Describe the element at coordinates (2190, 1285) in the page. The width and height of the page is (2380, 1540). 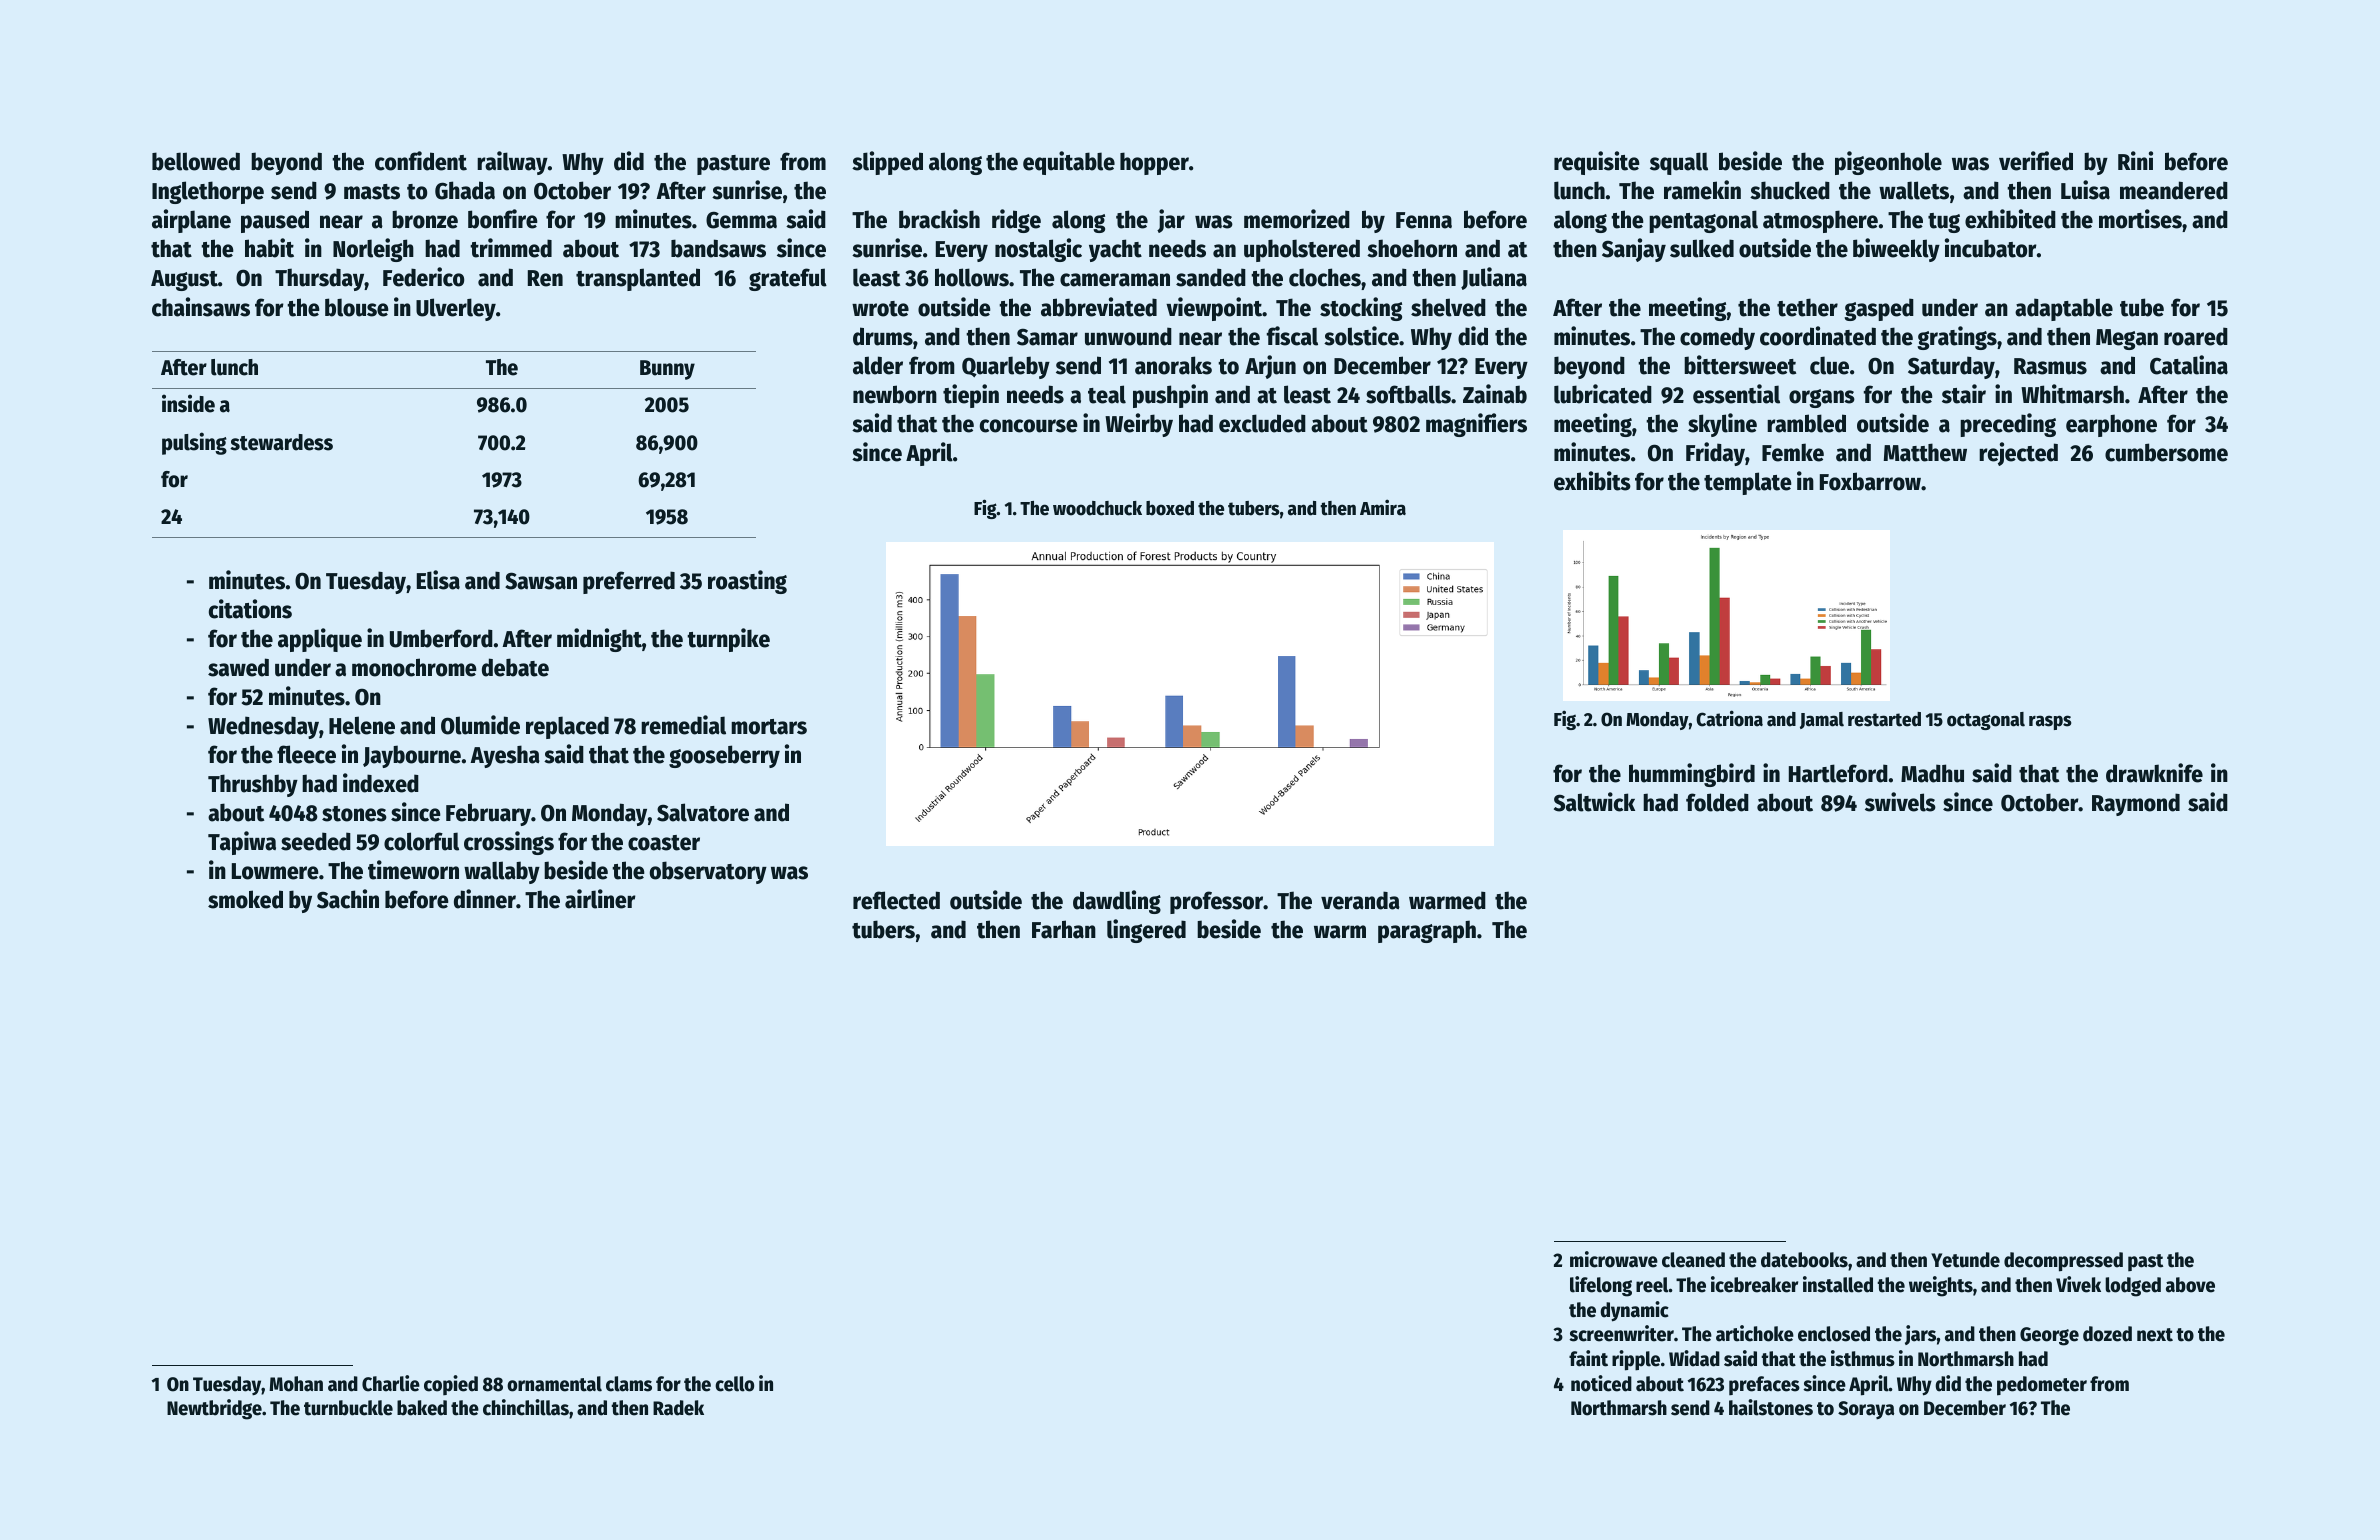
I see `above` at that location.
